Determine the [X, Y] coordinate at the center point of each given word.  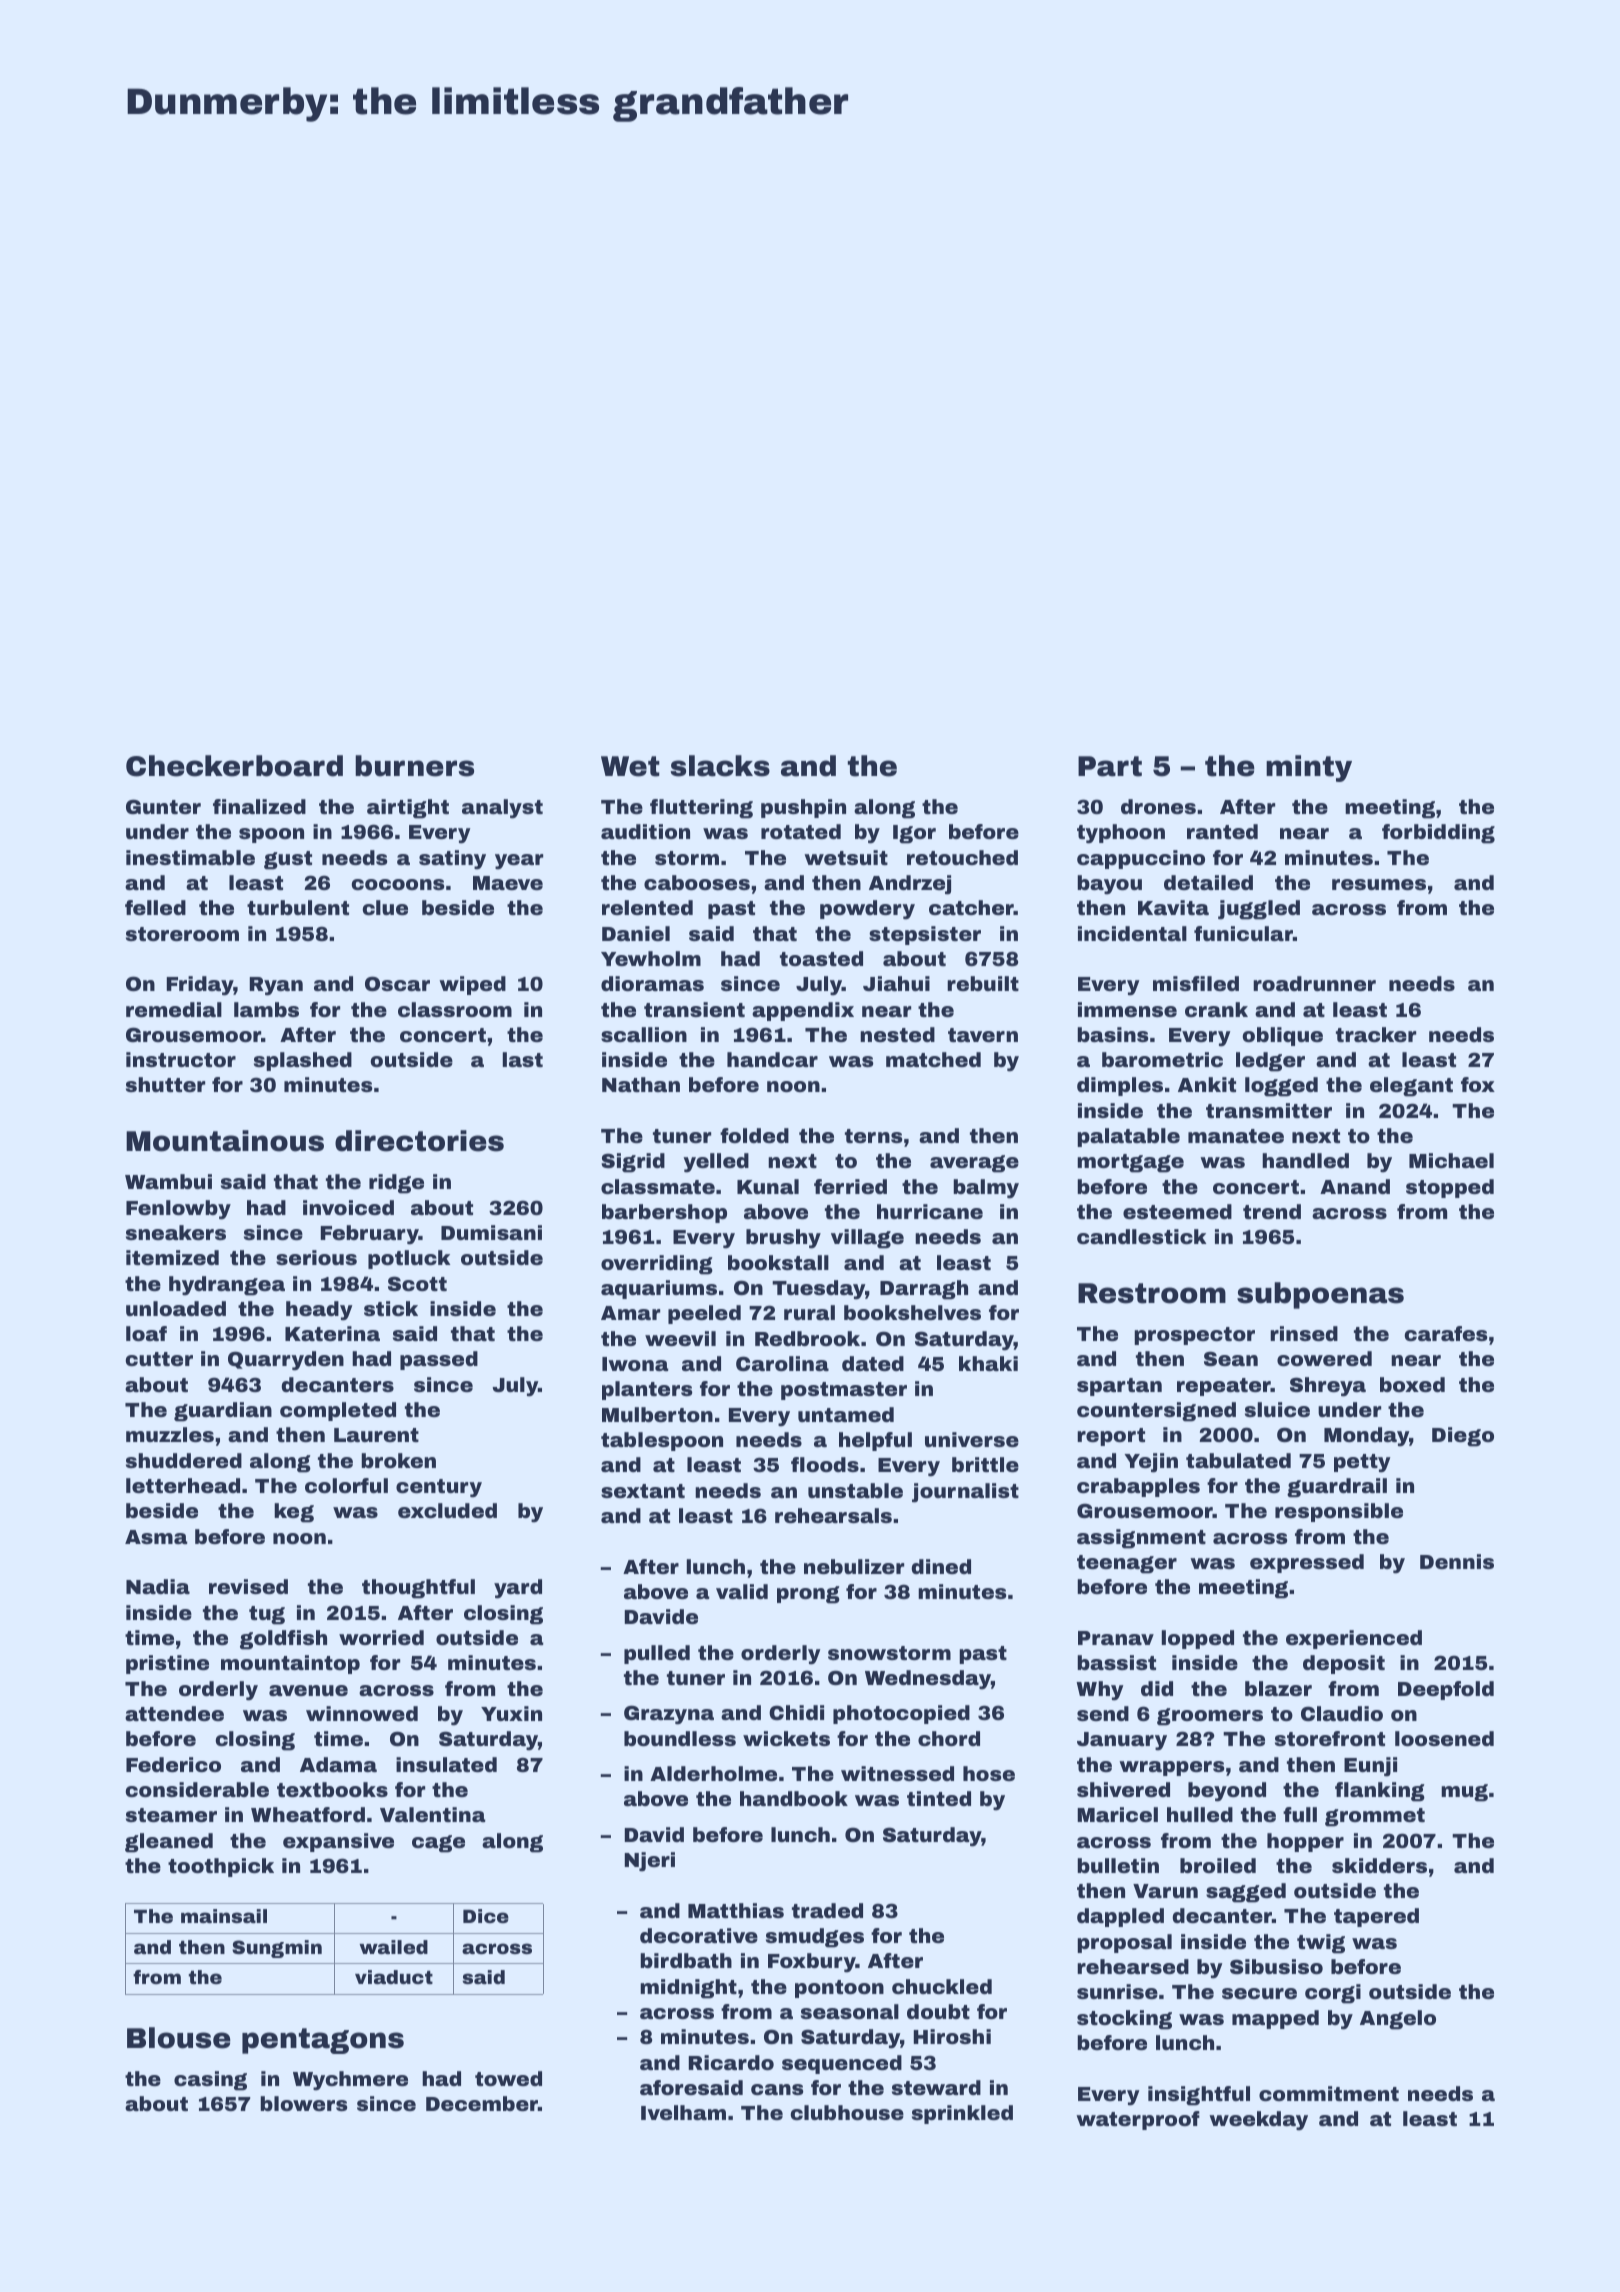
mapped [1275, 2019]
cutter [159, 1359]
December [482, 2103]
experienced [1354, 1639]
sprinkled [962, 2114]
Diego [1463, 1437]
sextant [643, 1491]
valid [742, 1591]
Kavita [1173, 907]
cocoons [398, 884]
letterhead [183, 1485]
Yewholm [651, 958]
